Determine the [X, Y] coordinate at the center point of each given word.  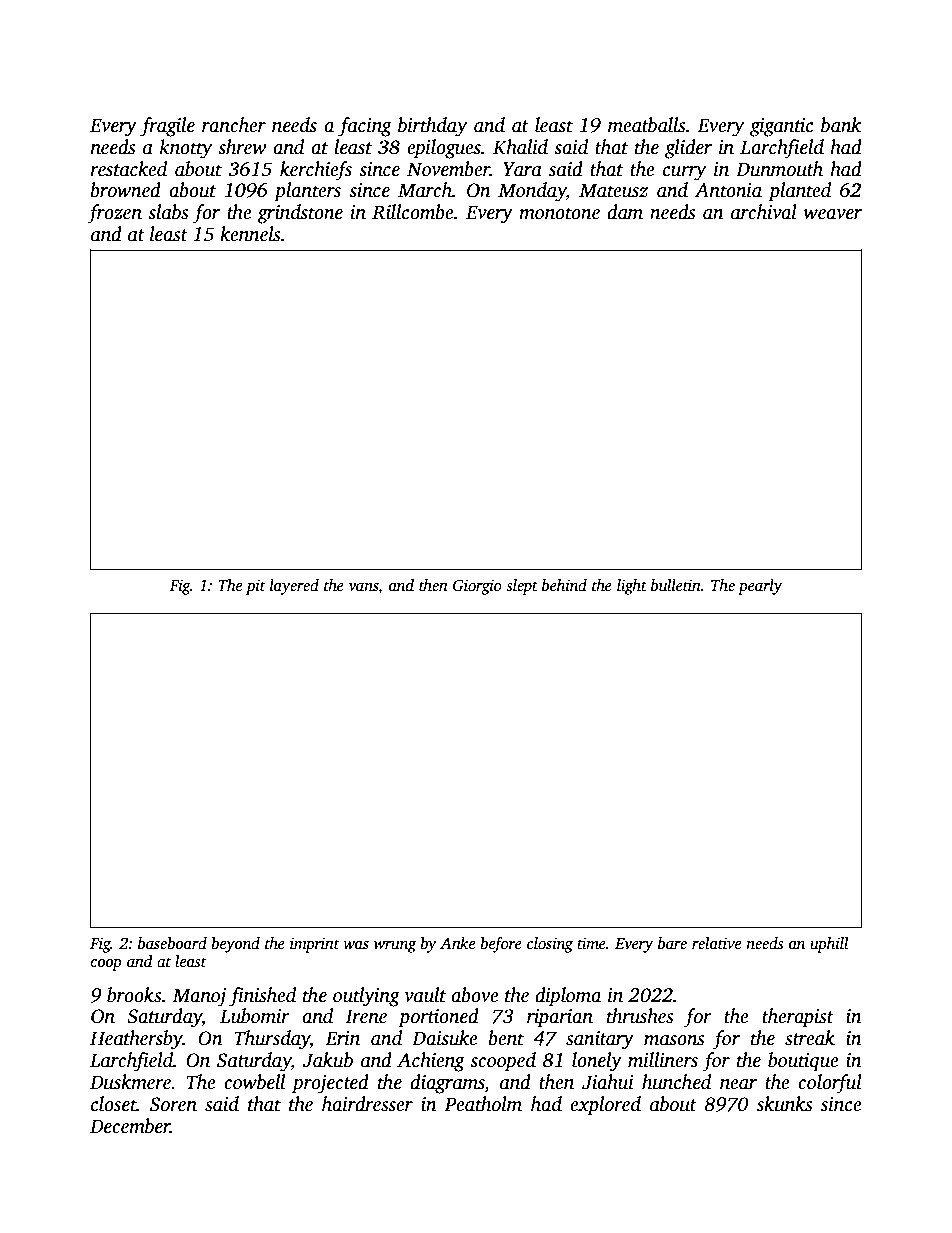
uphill [829, 945]
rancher [234, 125]
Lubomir [255, 1016]
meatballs [647, 125]
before [501, 945]
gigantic [782, 127]
